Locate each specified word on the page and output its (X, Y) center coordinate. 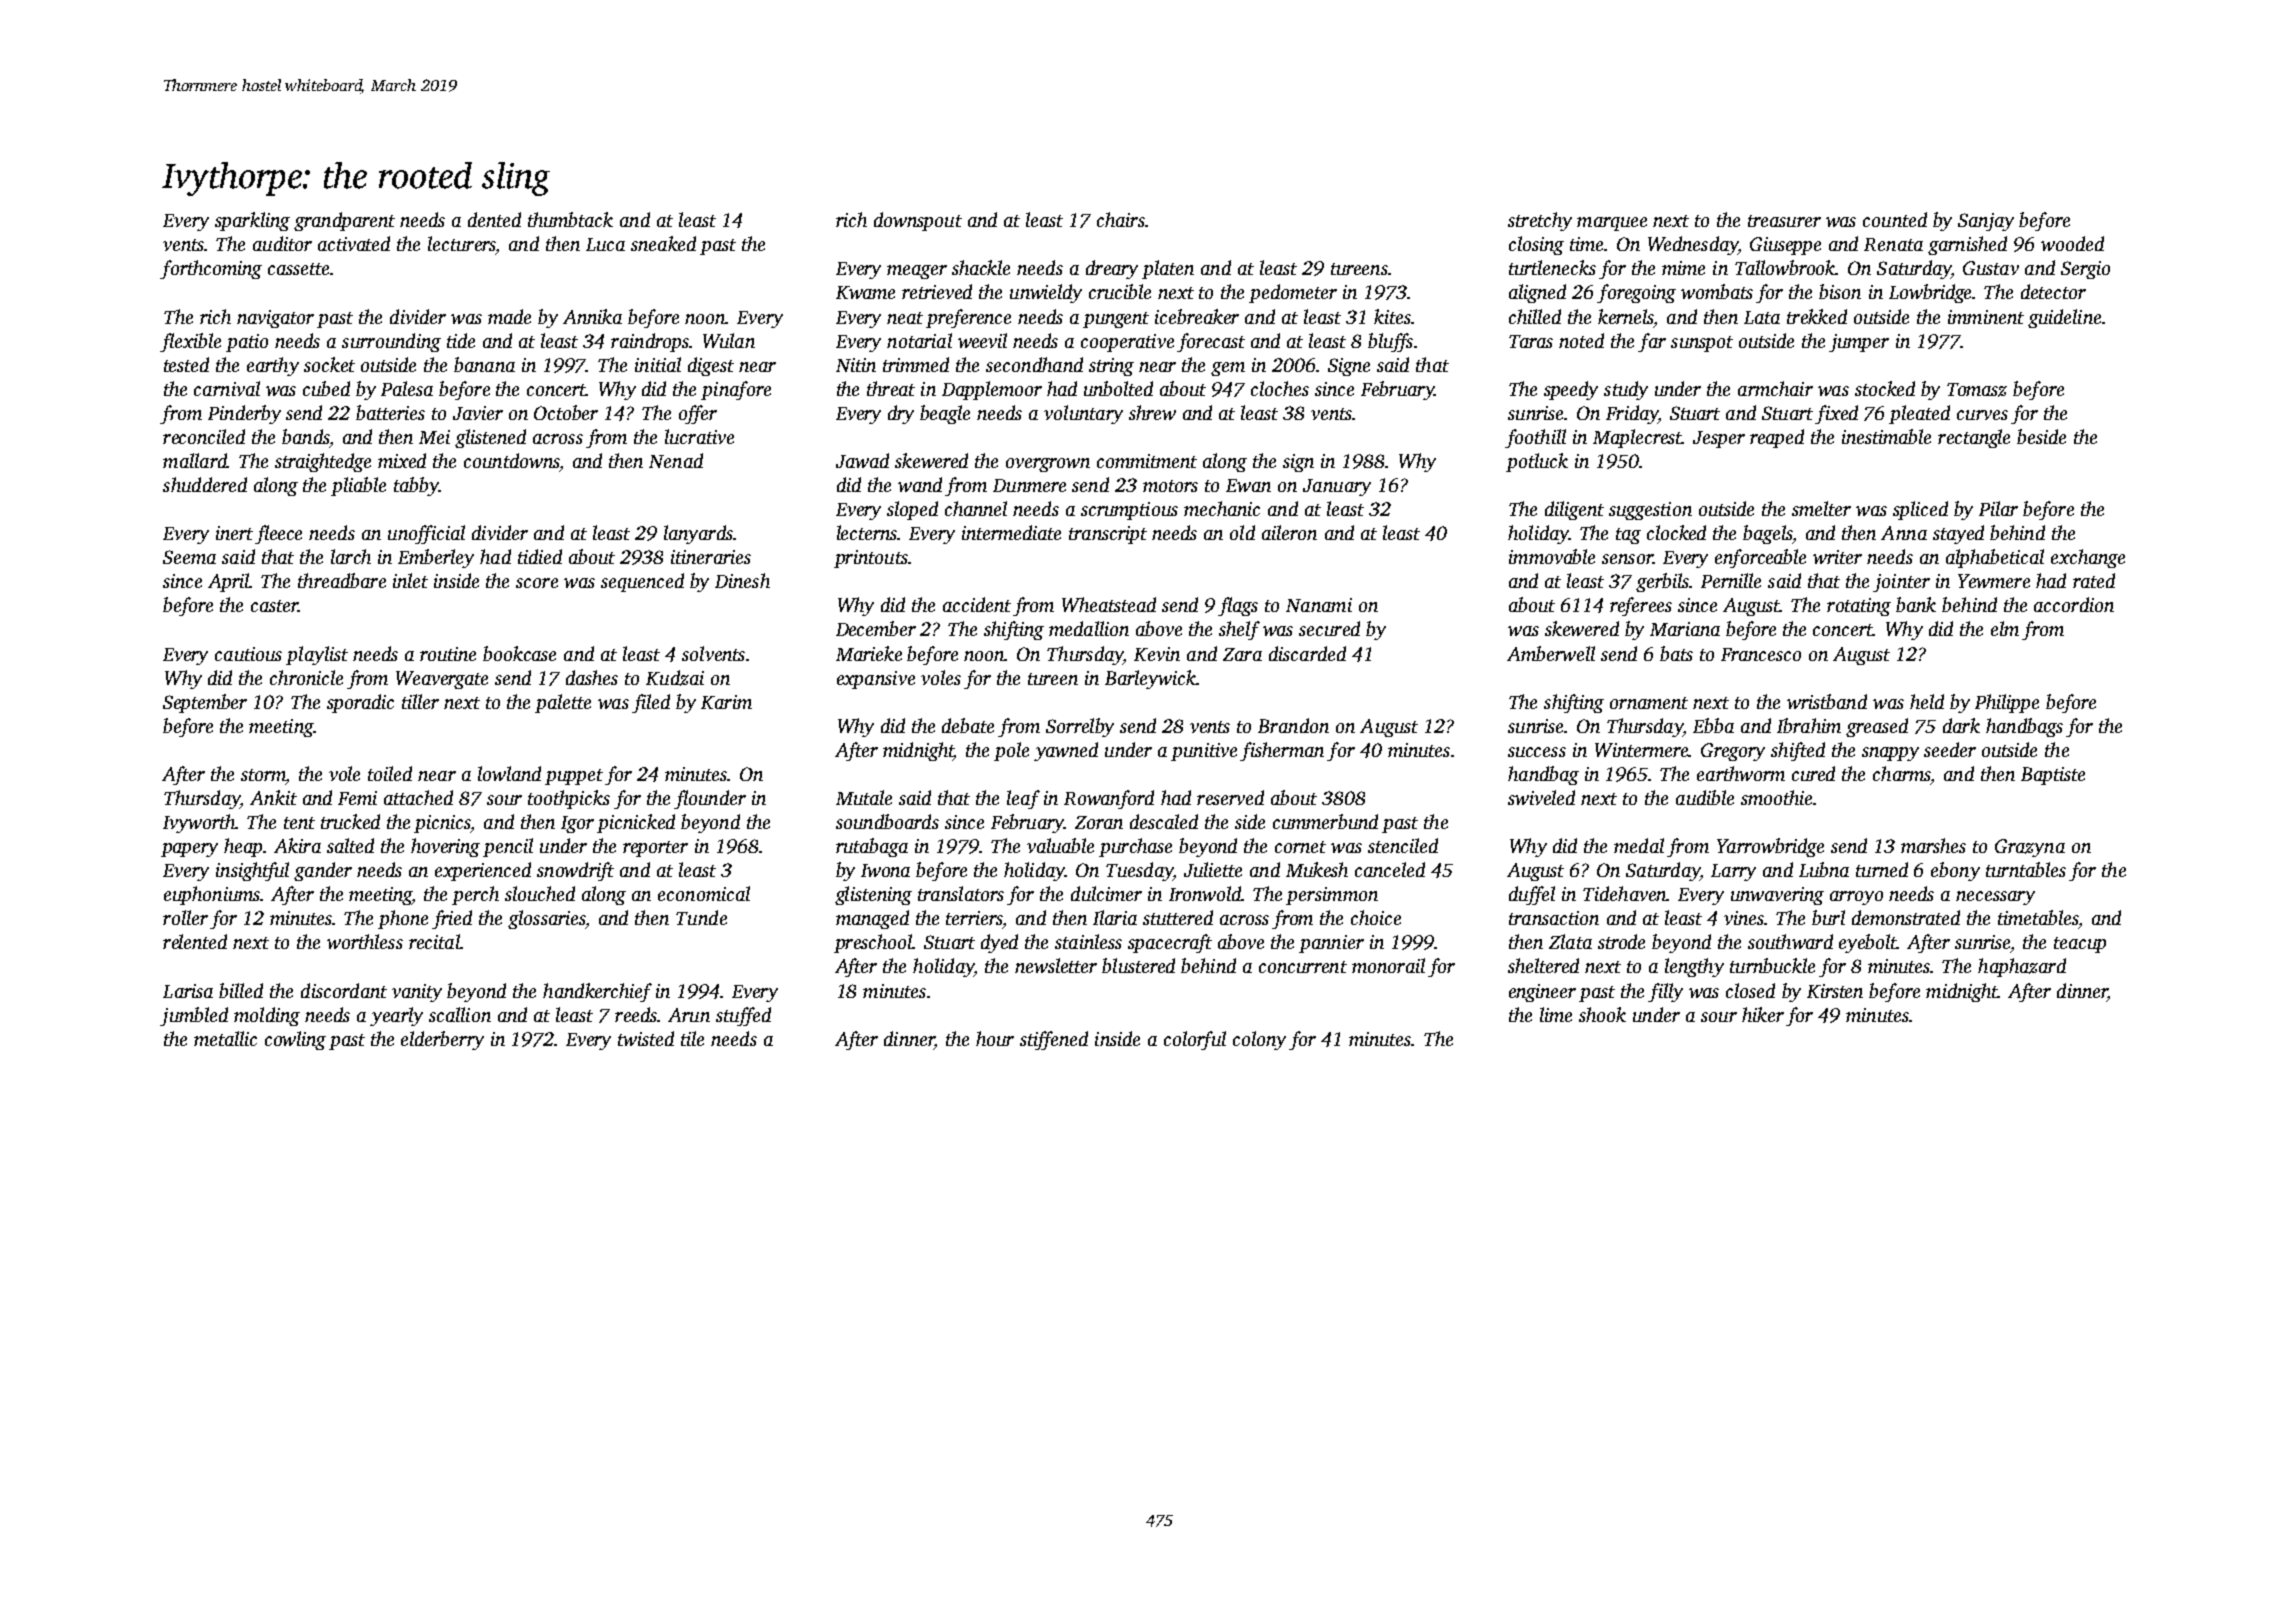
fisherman (1282, 751)
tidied (540, 556)
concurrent (1303, 967)
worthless (365, 941)
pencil (508, 847)
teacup (2080, 945)
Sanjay (1986, 222)
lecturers (462, 243)
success (1537, 752)
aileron (1289, 532)
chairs (1121, 219)
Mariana (1685, 629)
